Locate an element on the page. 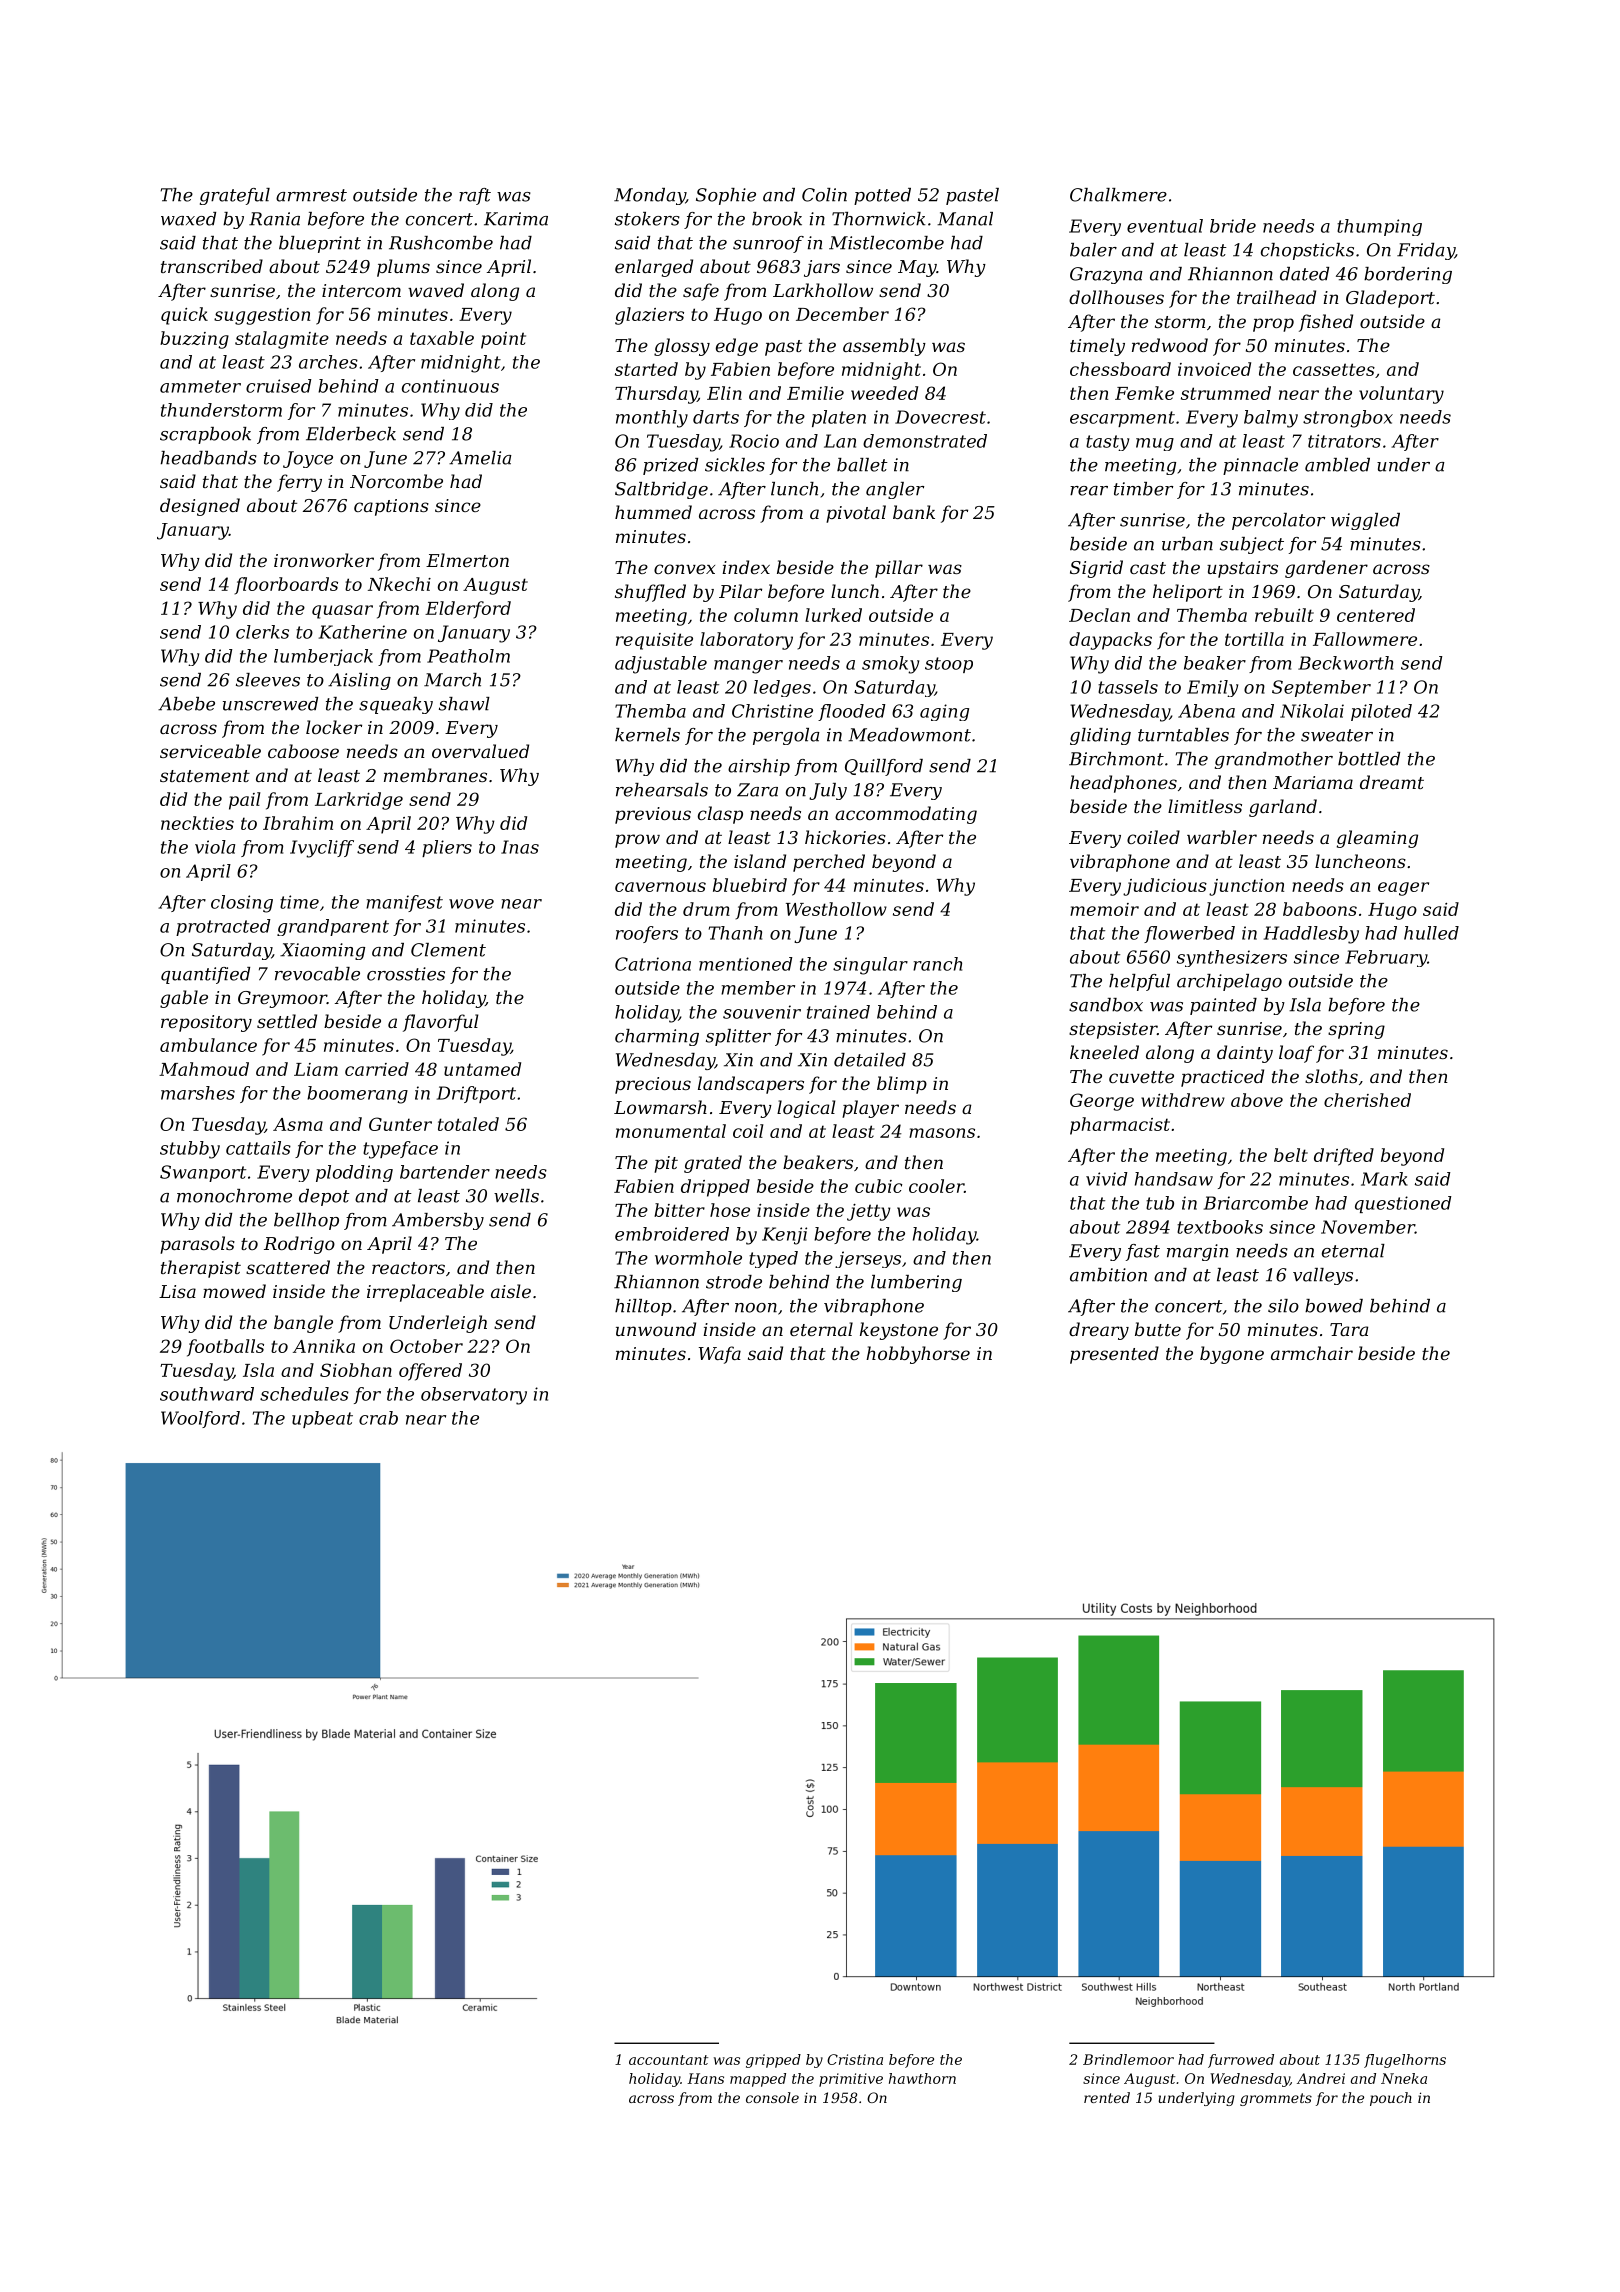  Sophie is located at coordinates (726, 196).
